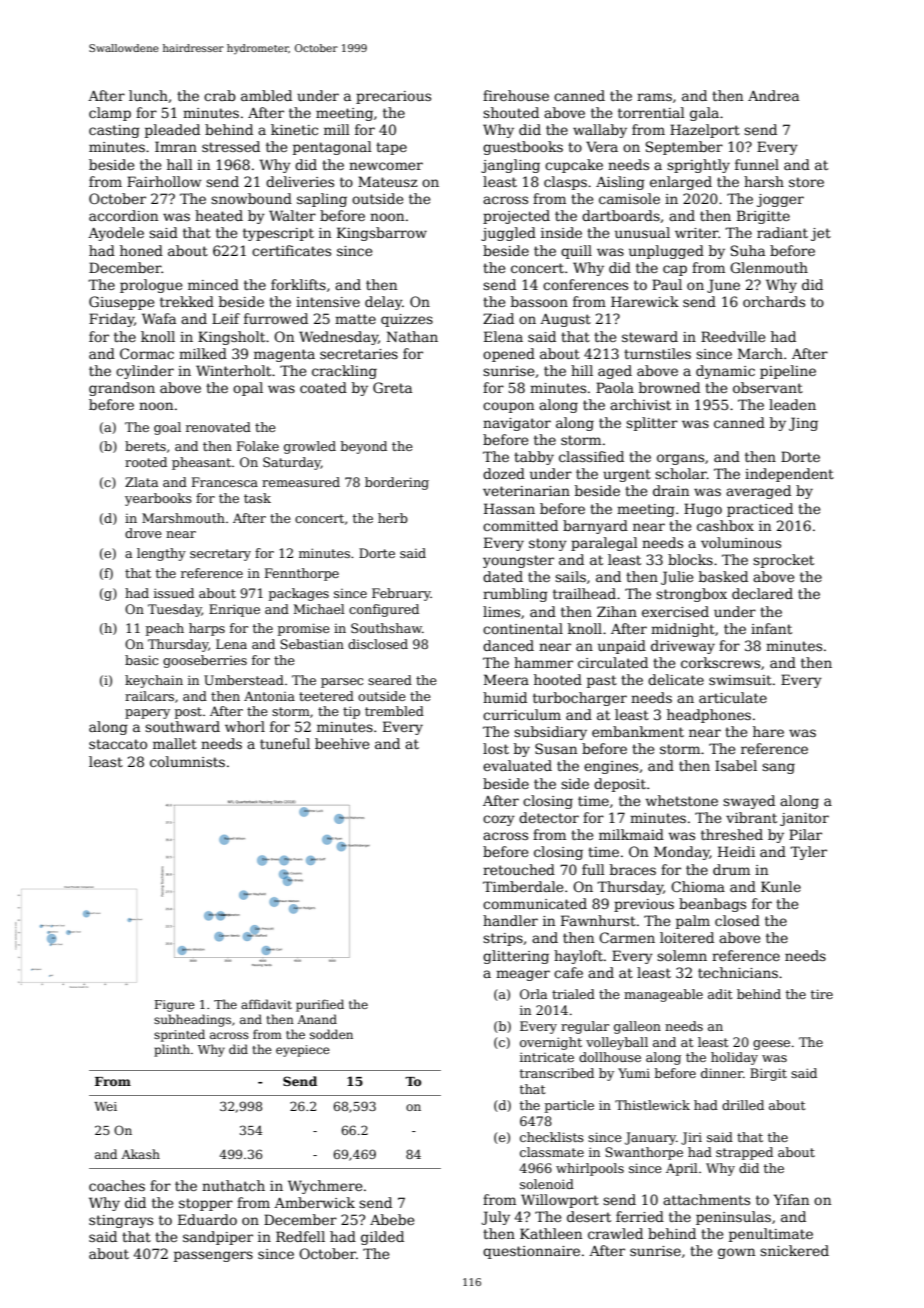  I want to click on solemn, so click(682, 955).
